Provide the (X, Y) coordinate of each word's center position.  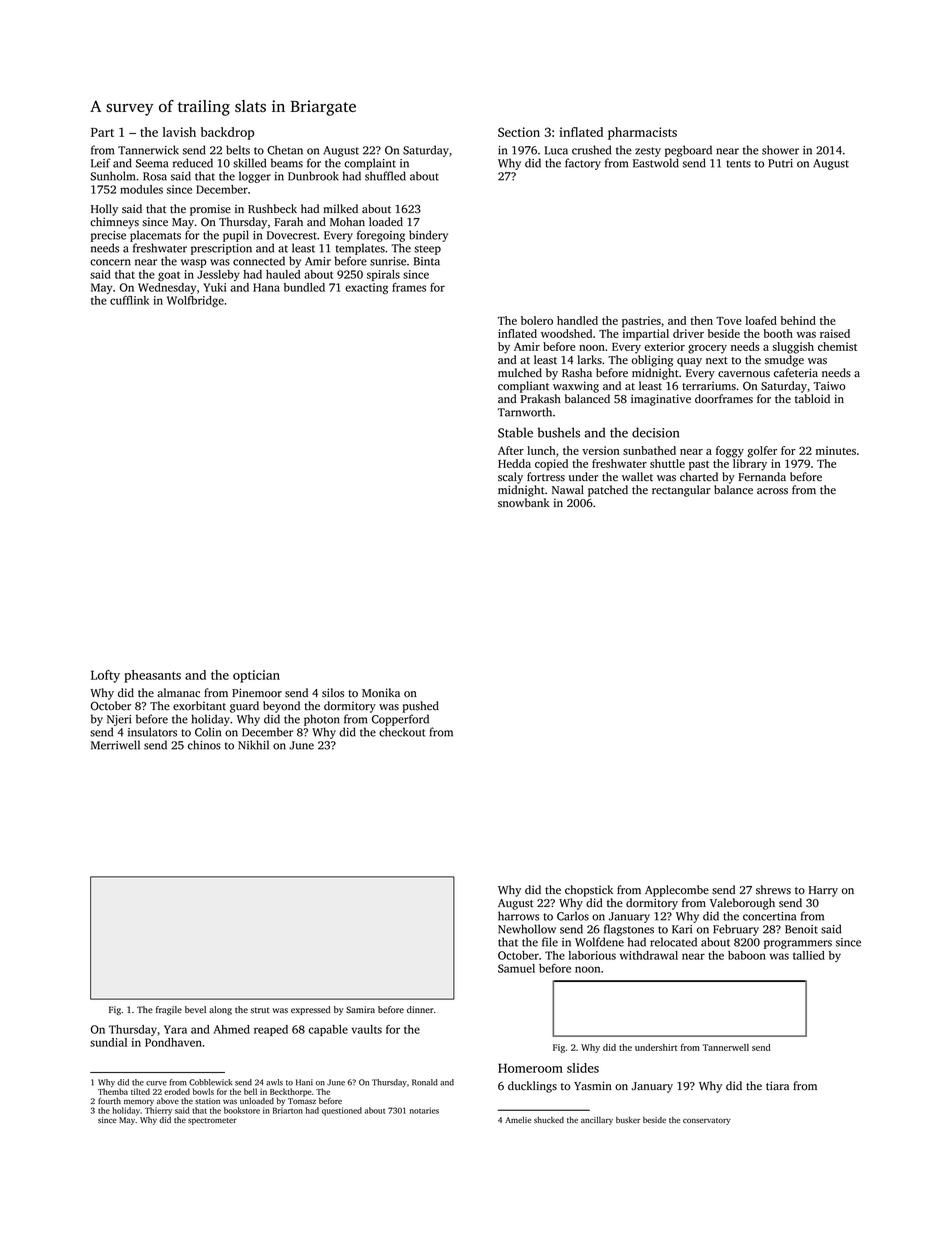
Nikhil (253, 745)
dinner (420, 1009)
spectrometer (212, 1121)
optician (256, 676)
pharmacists (642, 133)
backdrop (227, 133)
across (772, 491)
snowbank (523, 503)
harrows (518, 916)
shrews (773, 890)
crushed (591, 150)
